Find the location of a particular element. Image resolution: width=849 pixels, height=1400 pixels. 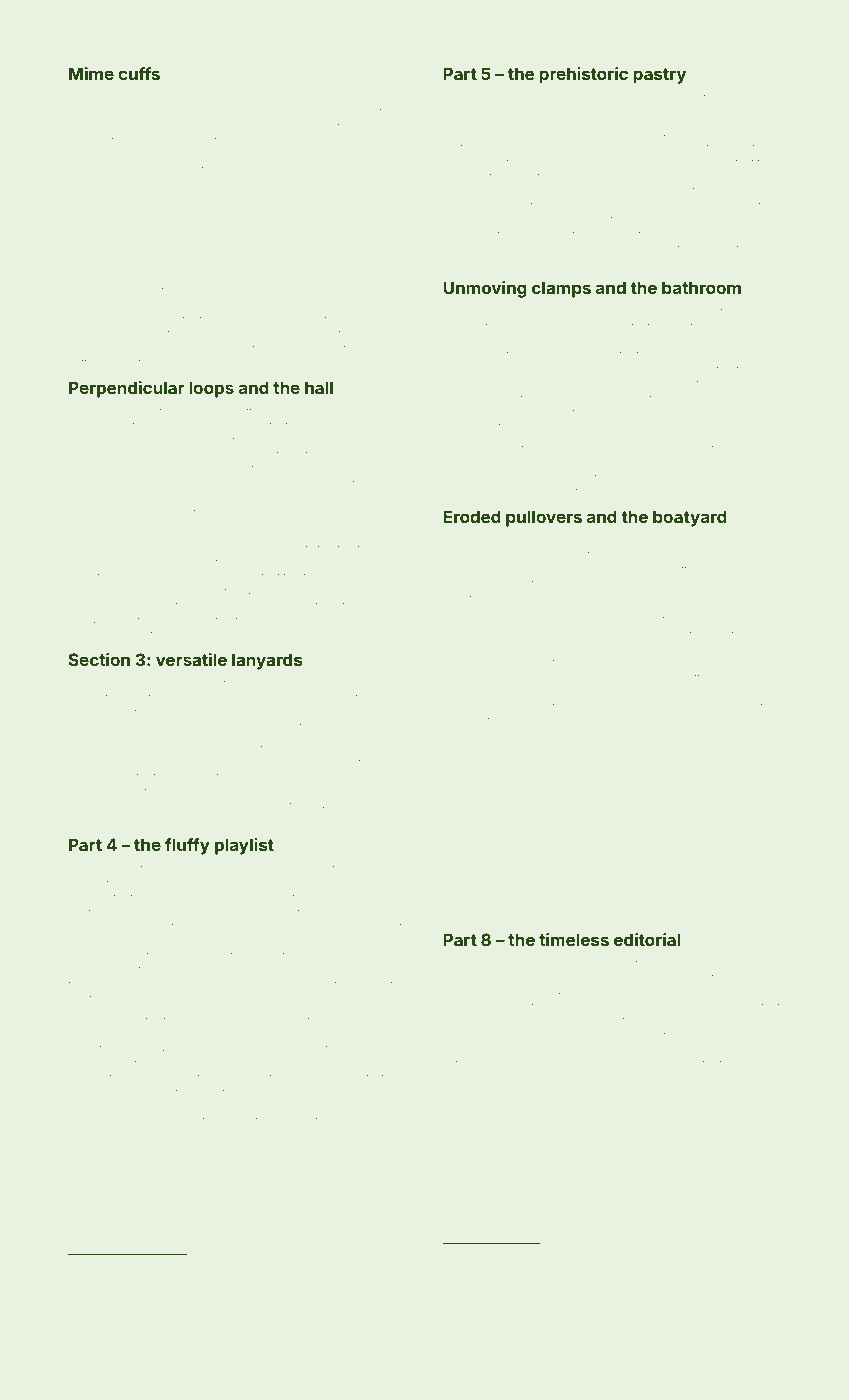

waves is located at coordinates (113, 455).
